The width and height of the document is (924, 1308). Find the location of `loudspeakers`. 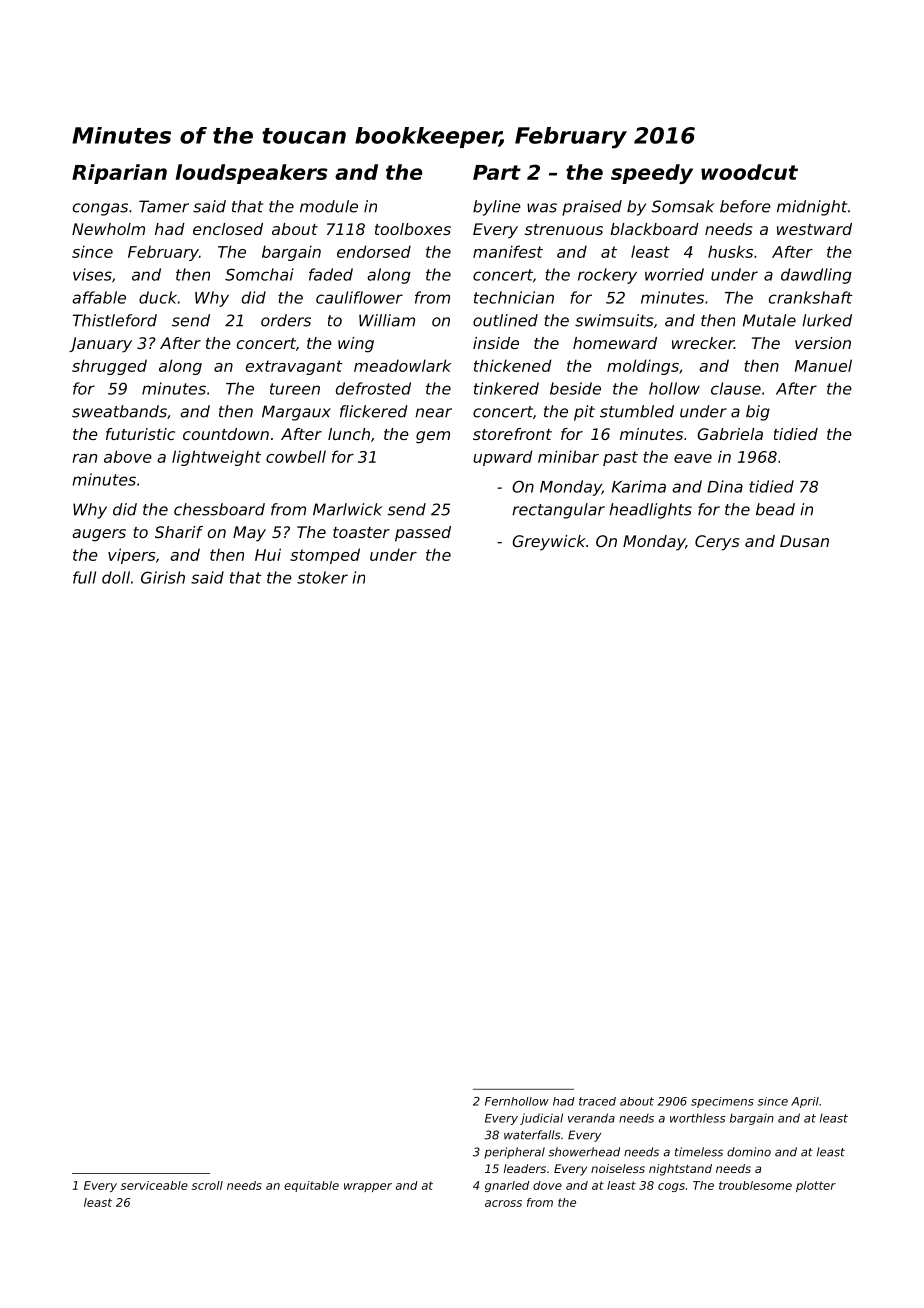

loudspeakers is located at coordinates (252, 174).
